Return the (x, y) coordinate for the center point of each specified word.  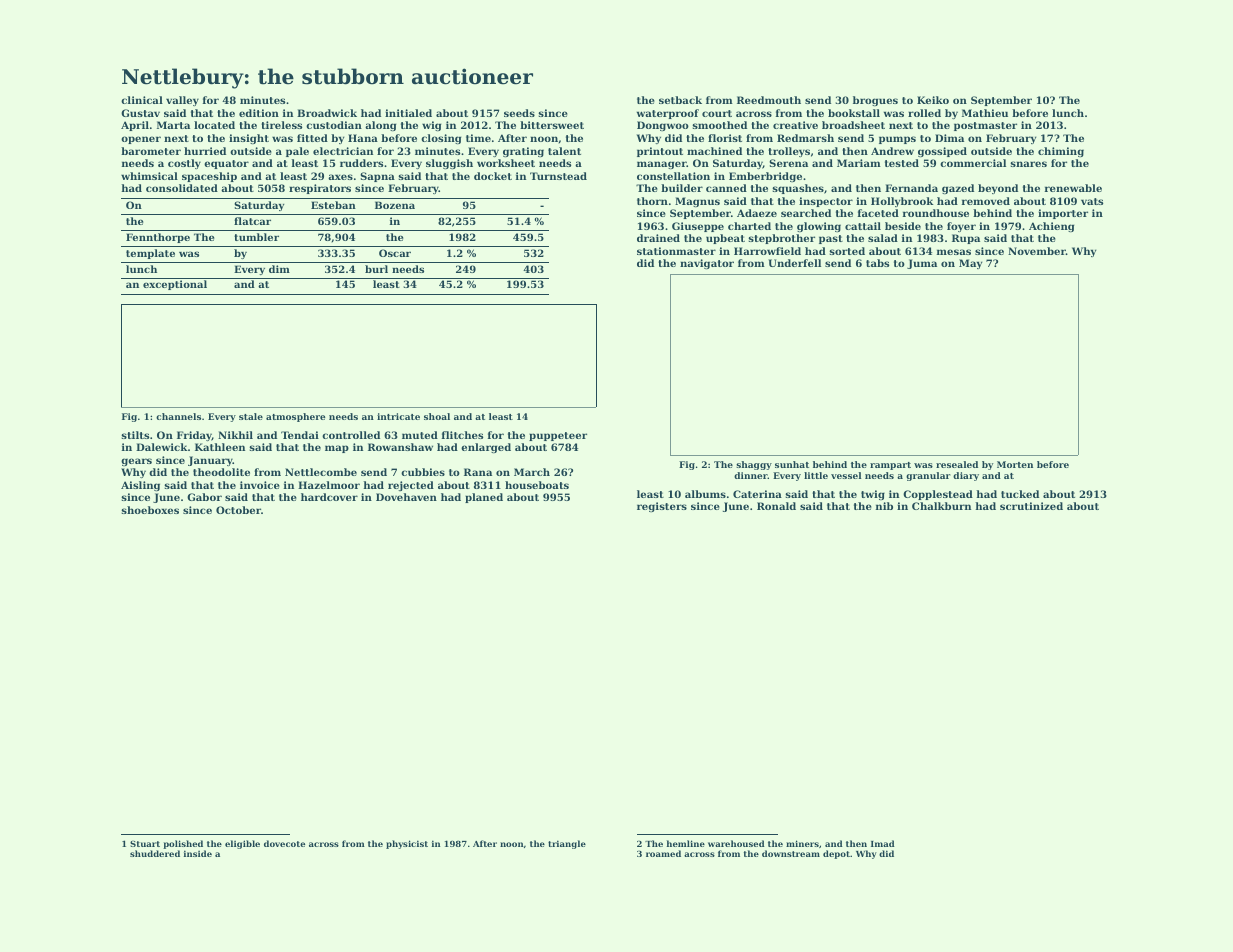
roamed (663, 853)
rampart (890, 466)
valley (182, 101)
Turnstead (558, 176)
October (238, 510)
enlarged (486, 448)
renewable (1073, 188)
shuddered (155, 853)
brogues (875, 101)
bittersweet (552, 125)
